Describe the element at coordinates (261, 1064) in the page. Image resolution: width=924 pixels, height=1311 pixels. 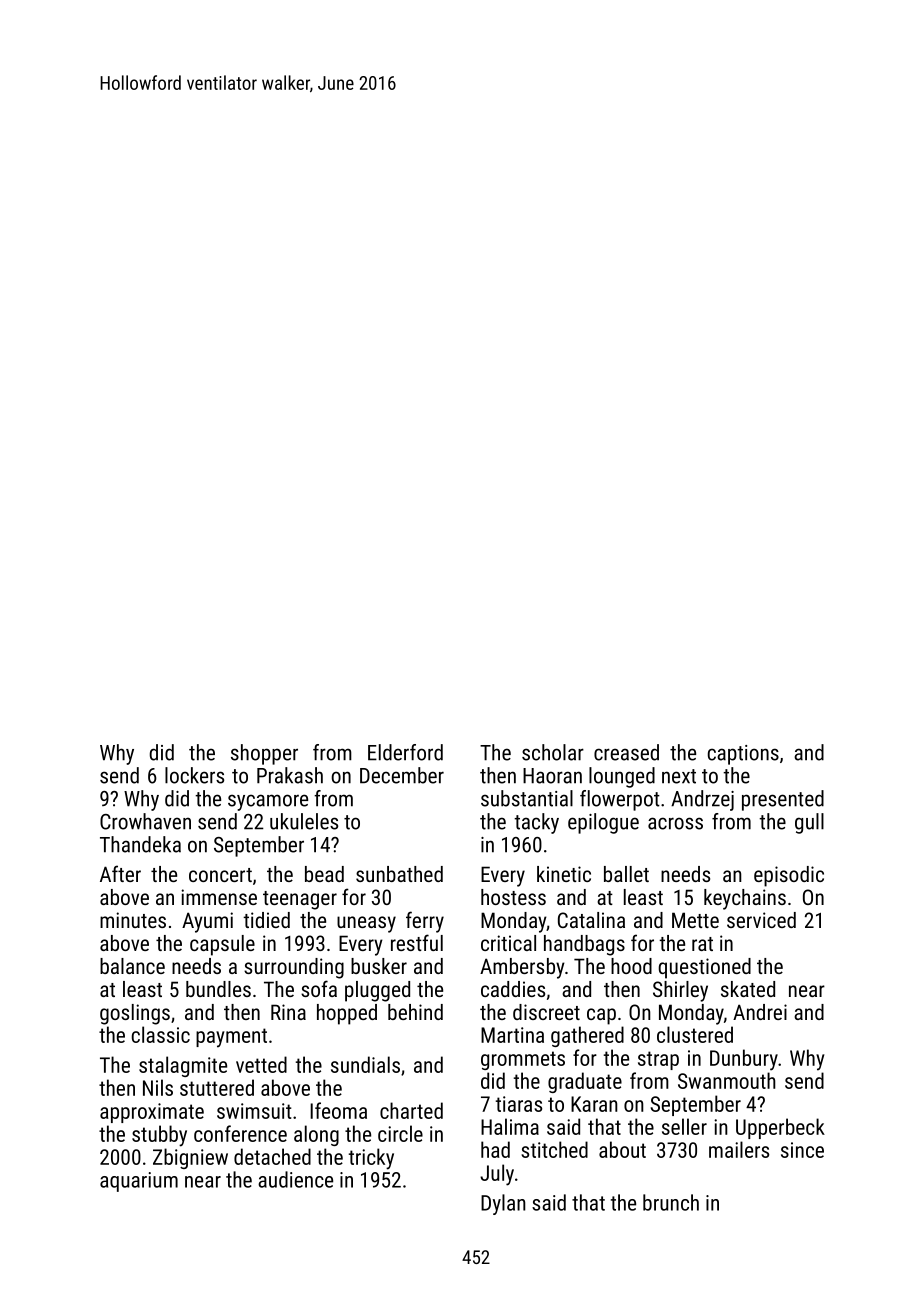
I see `vetted` at that location.
